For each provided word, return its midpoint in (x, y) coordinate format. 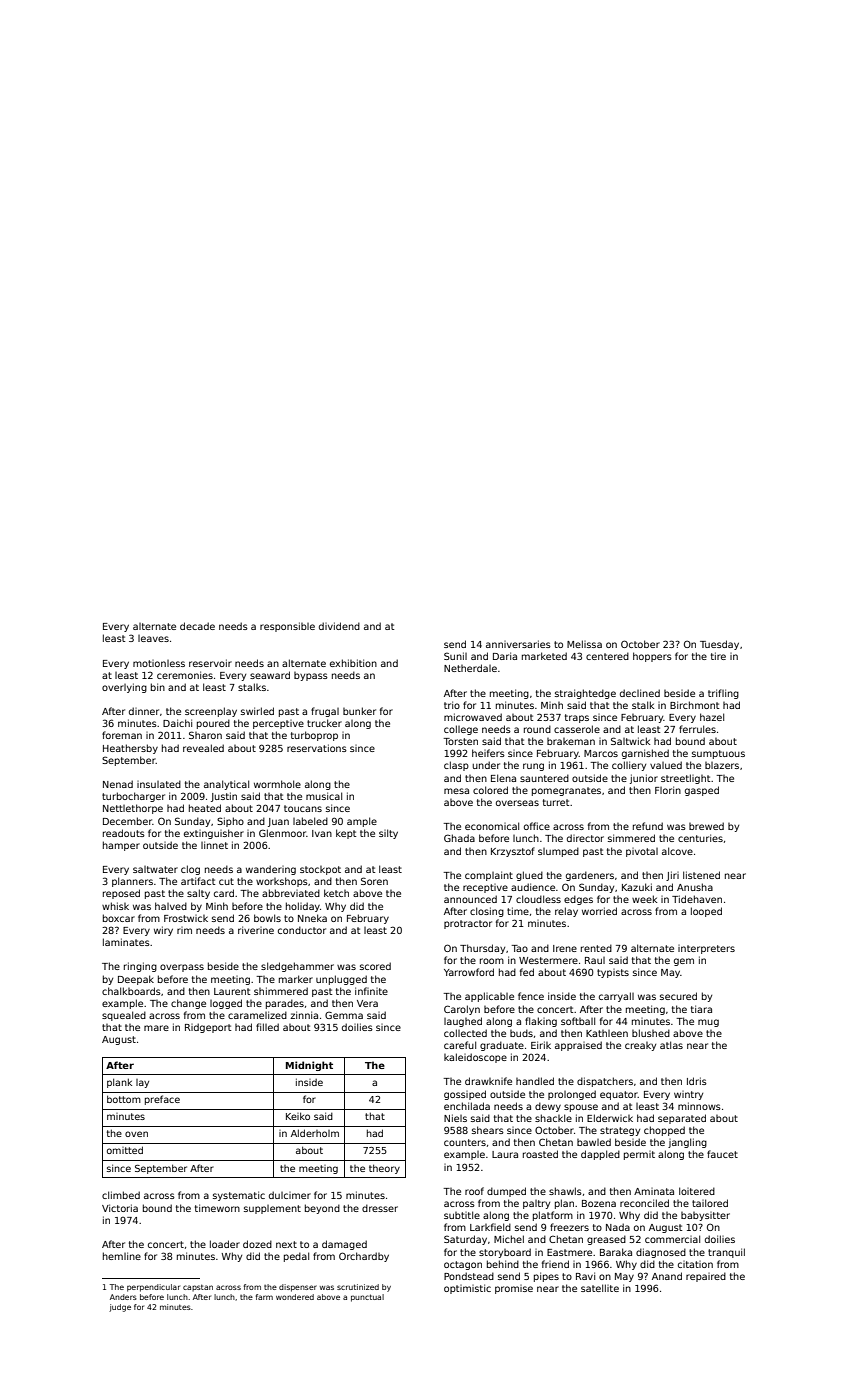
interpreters (706, 949)
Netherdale (470, 668)
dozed (257, 1244)
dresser (380, 1208)
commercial (672, 1239)
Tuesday (719, 645)
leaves (153, 638)
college (461, 730)
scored (375, 966)
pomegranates (566, 791)
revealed (203, 748)
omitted (125, 1150)
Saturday (465, 1240)
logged (226, 1004)
